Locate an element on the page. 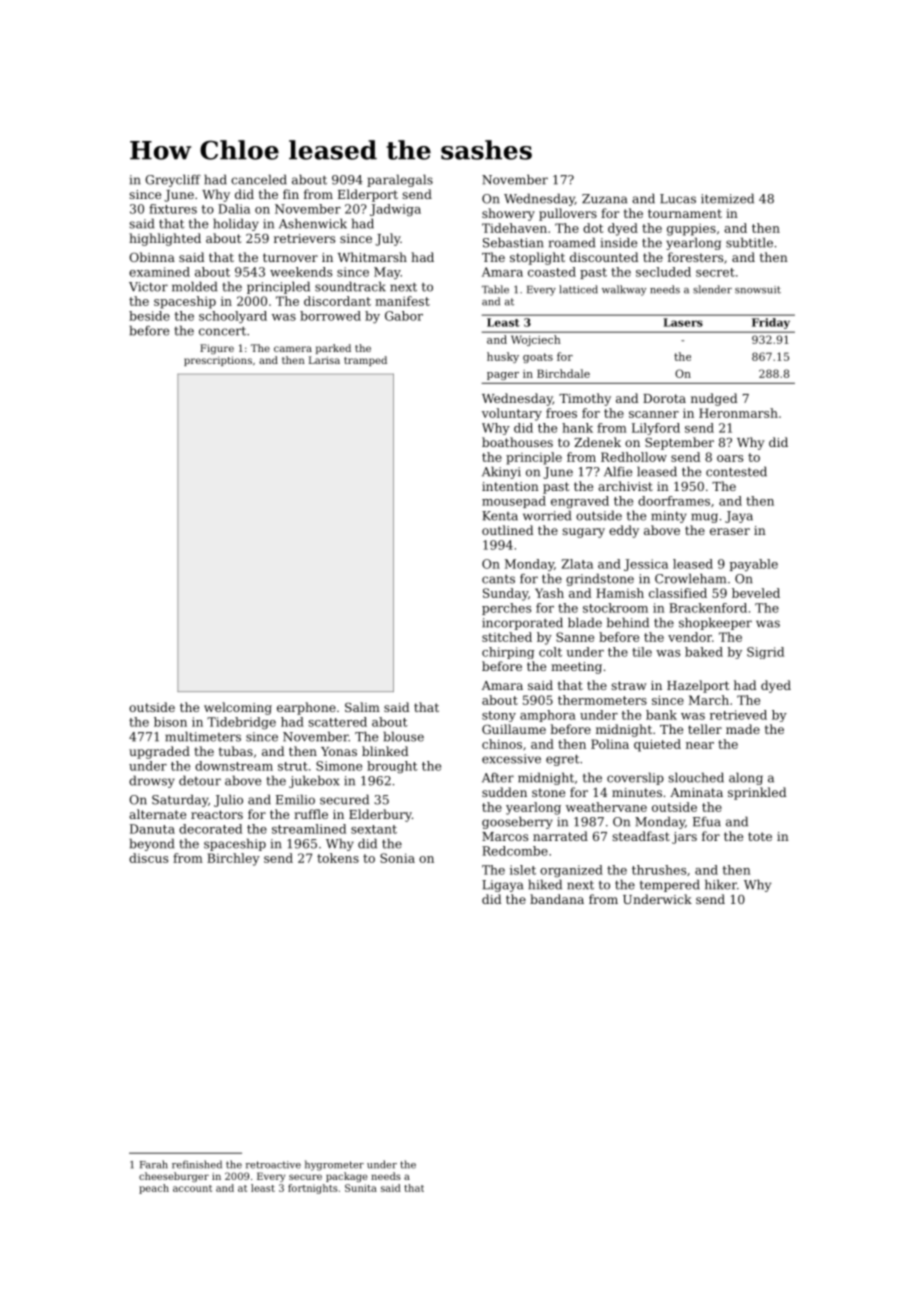 The width and height of the image is (924, 1314). welcoming is located at coordinates (238, 708).
